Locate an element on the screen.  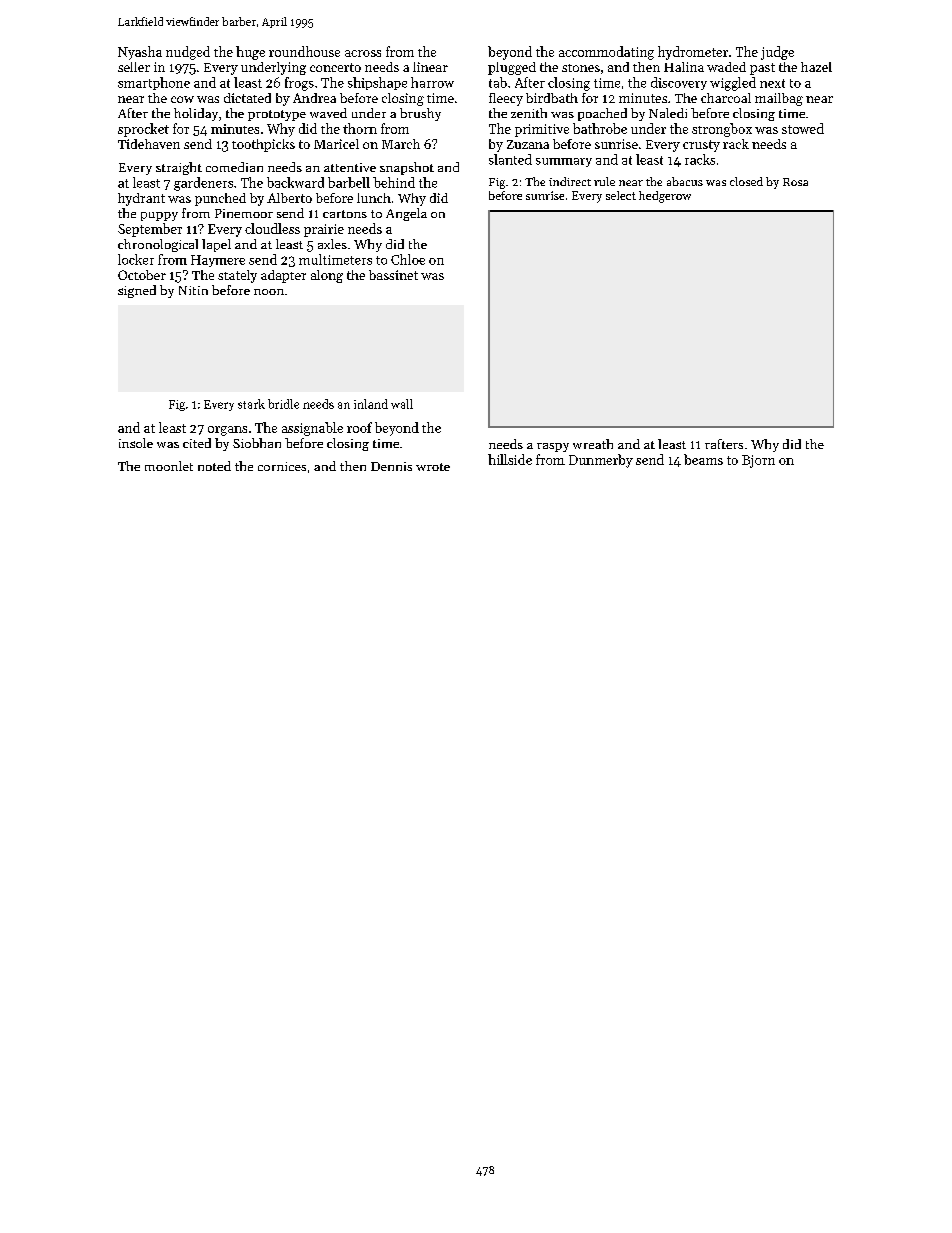
moonlet is located at coordinates (169, 466).
